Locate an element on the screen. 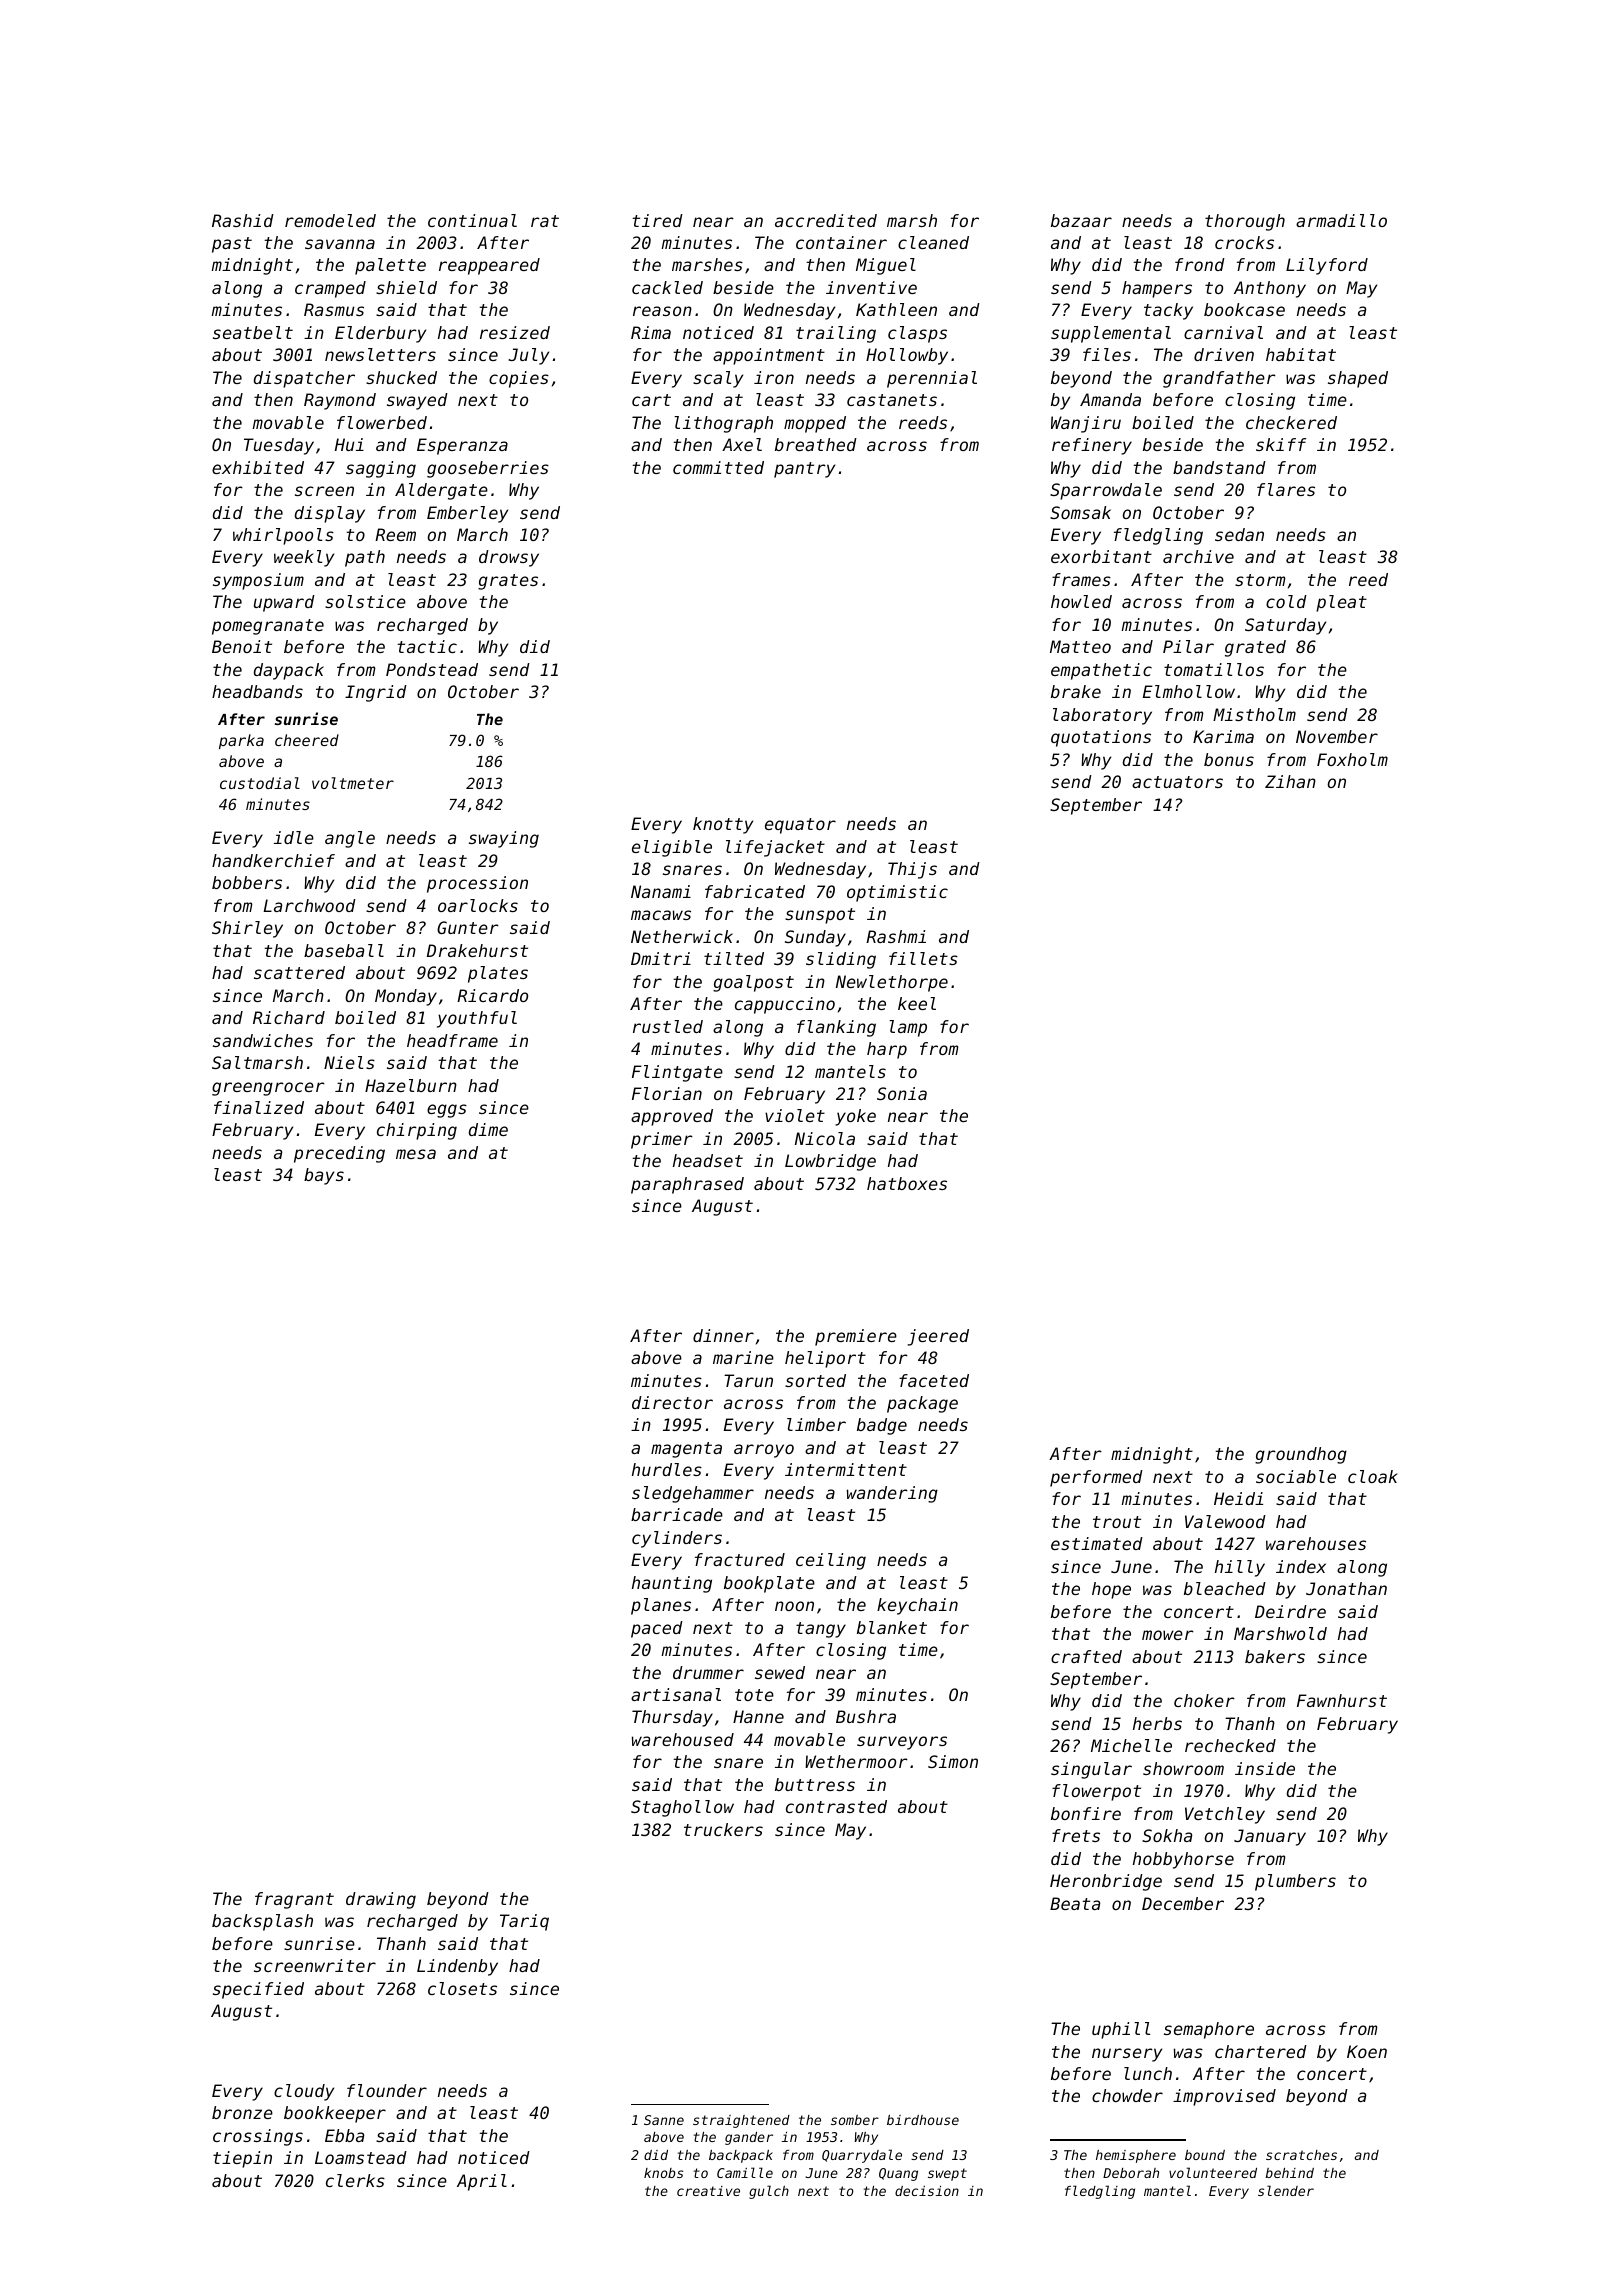 This screenshot has width=1620, height=2292. armadillo is located at coordinates (1341, 220).
